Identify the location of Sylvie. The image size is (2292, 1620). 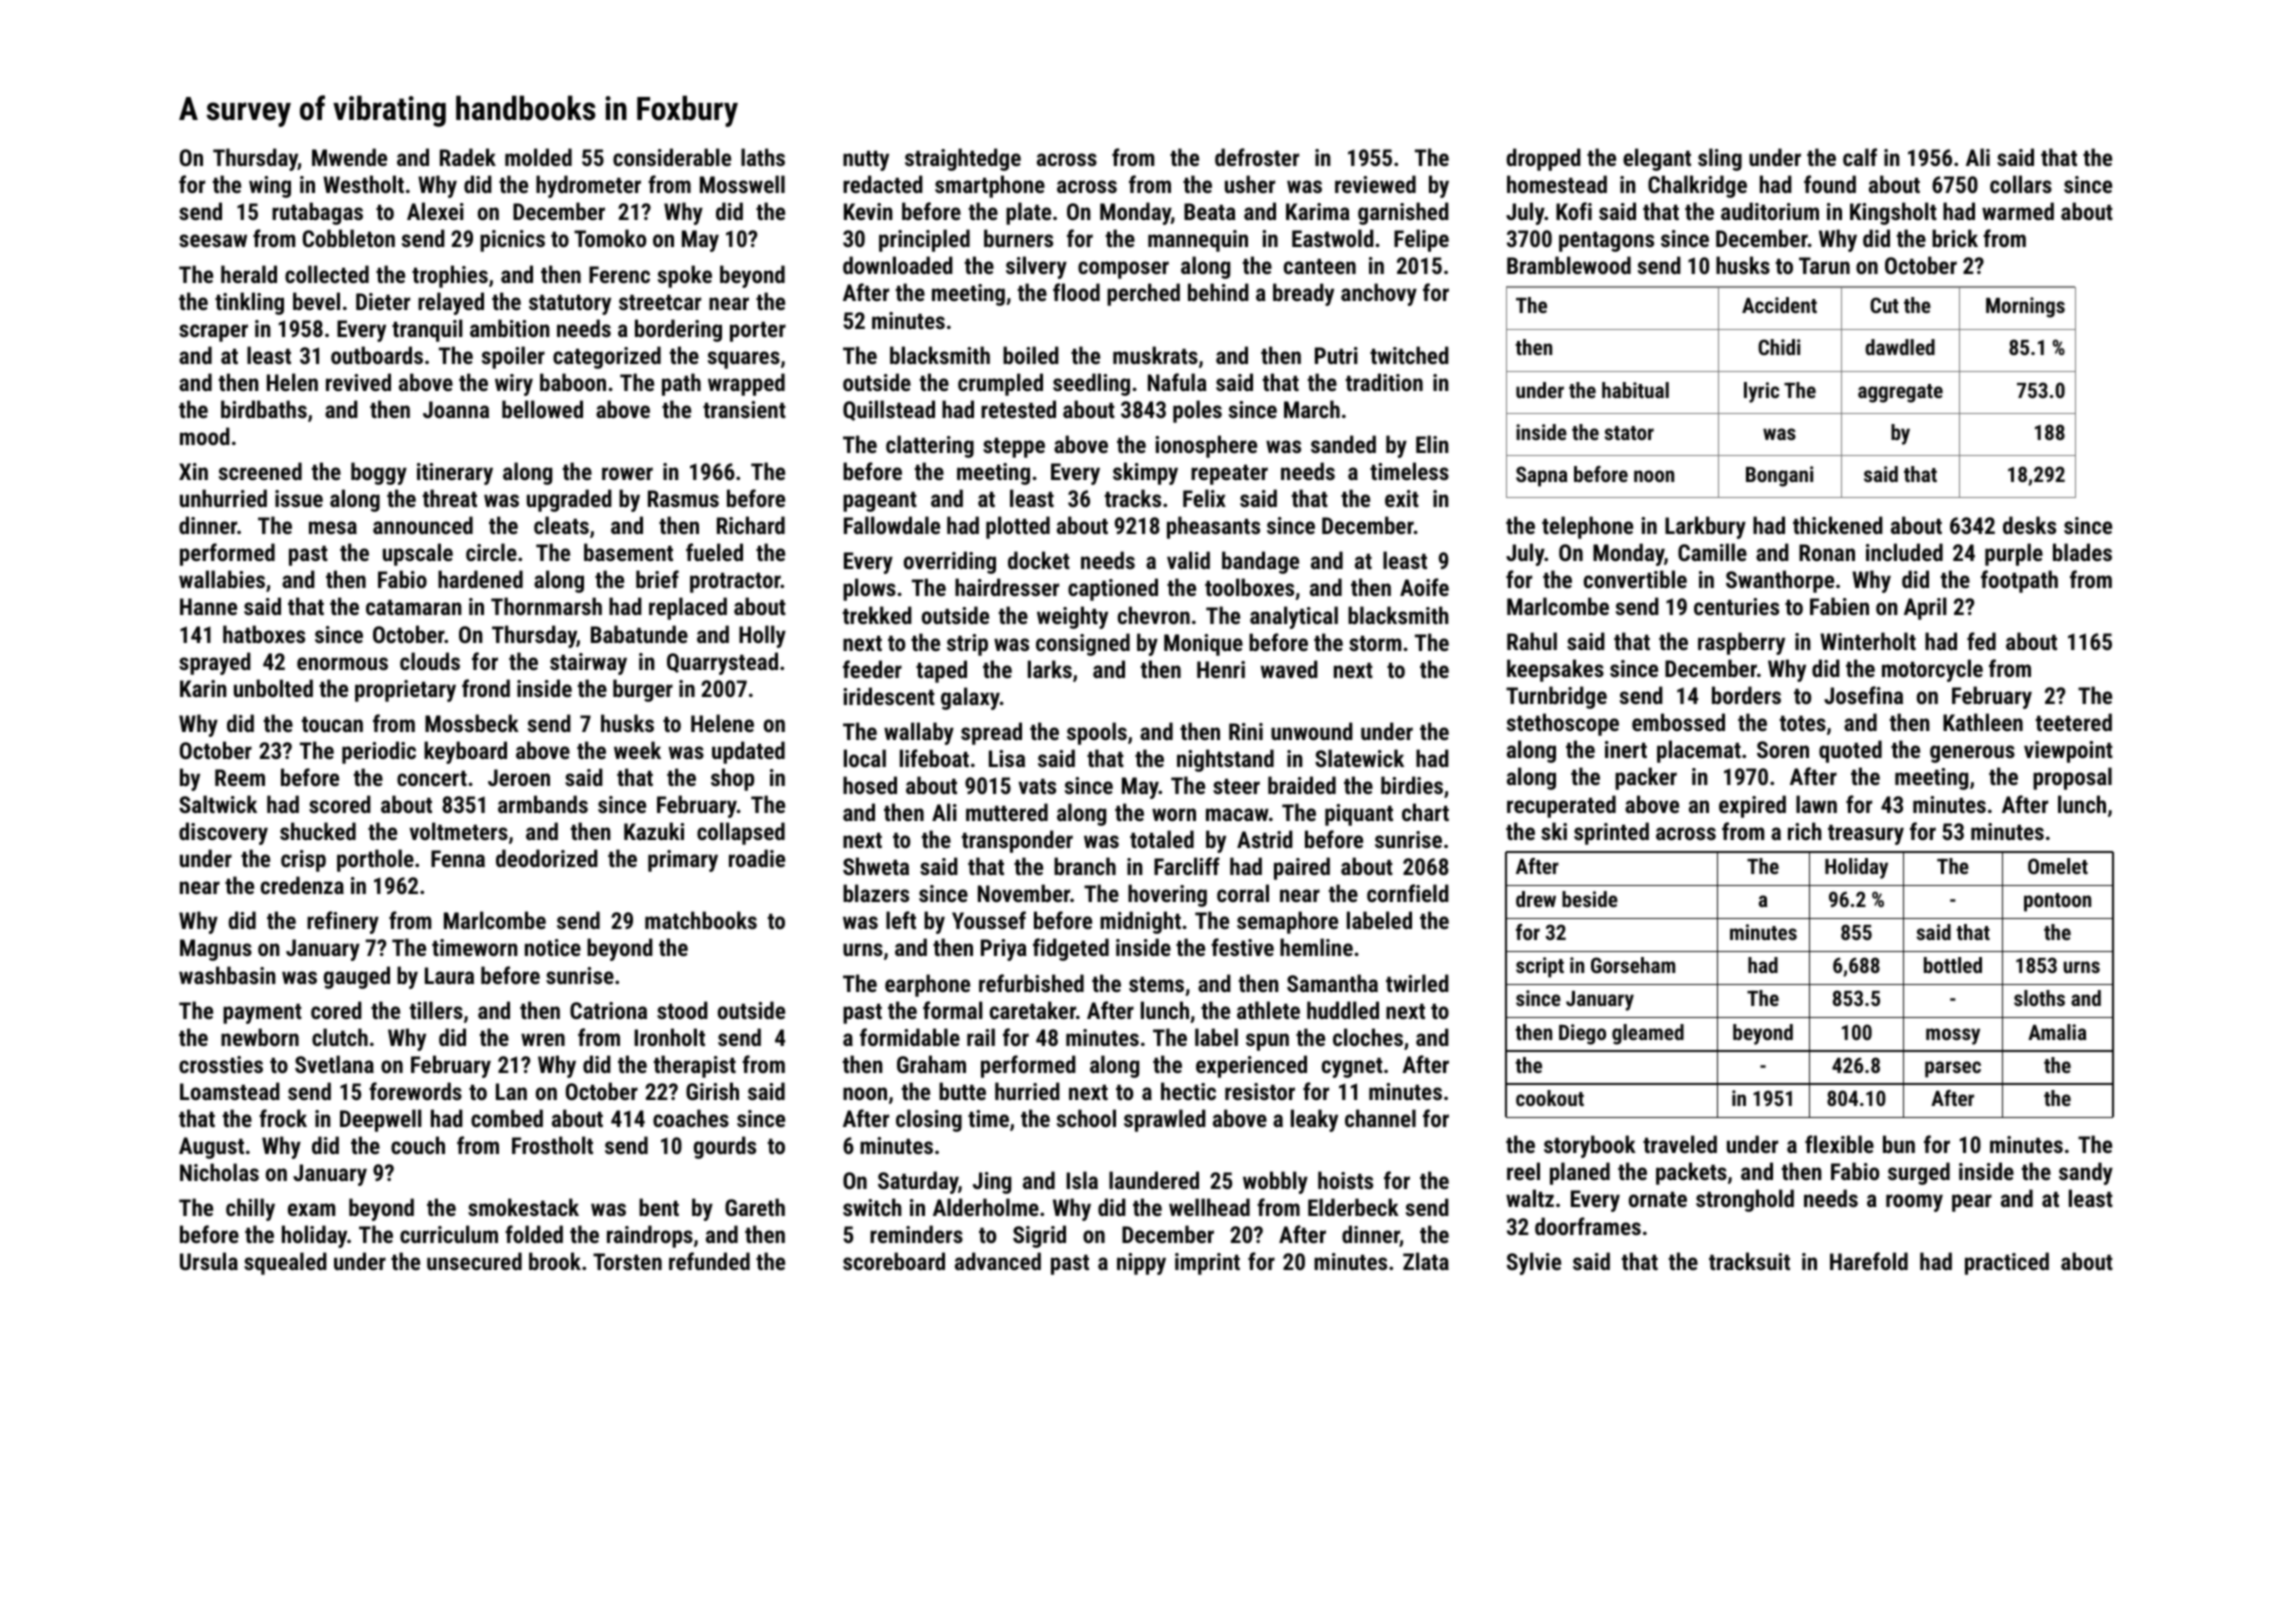
(1534, 1263).
